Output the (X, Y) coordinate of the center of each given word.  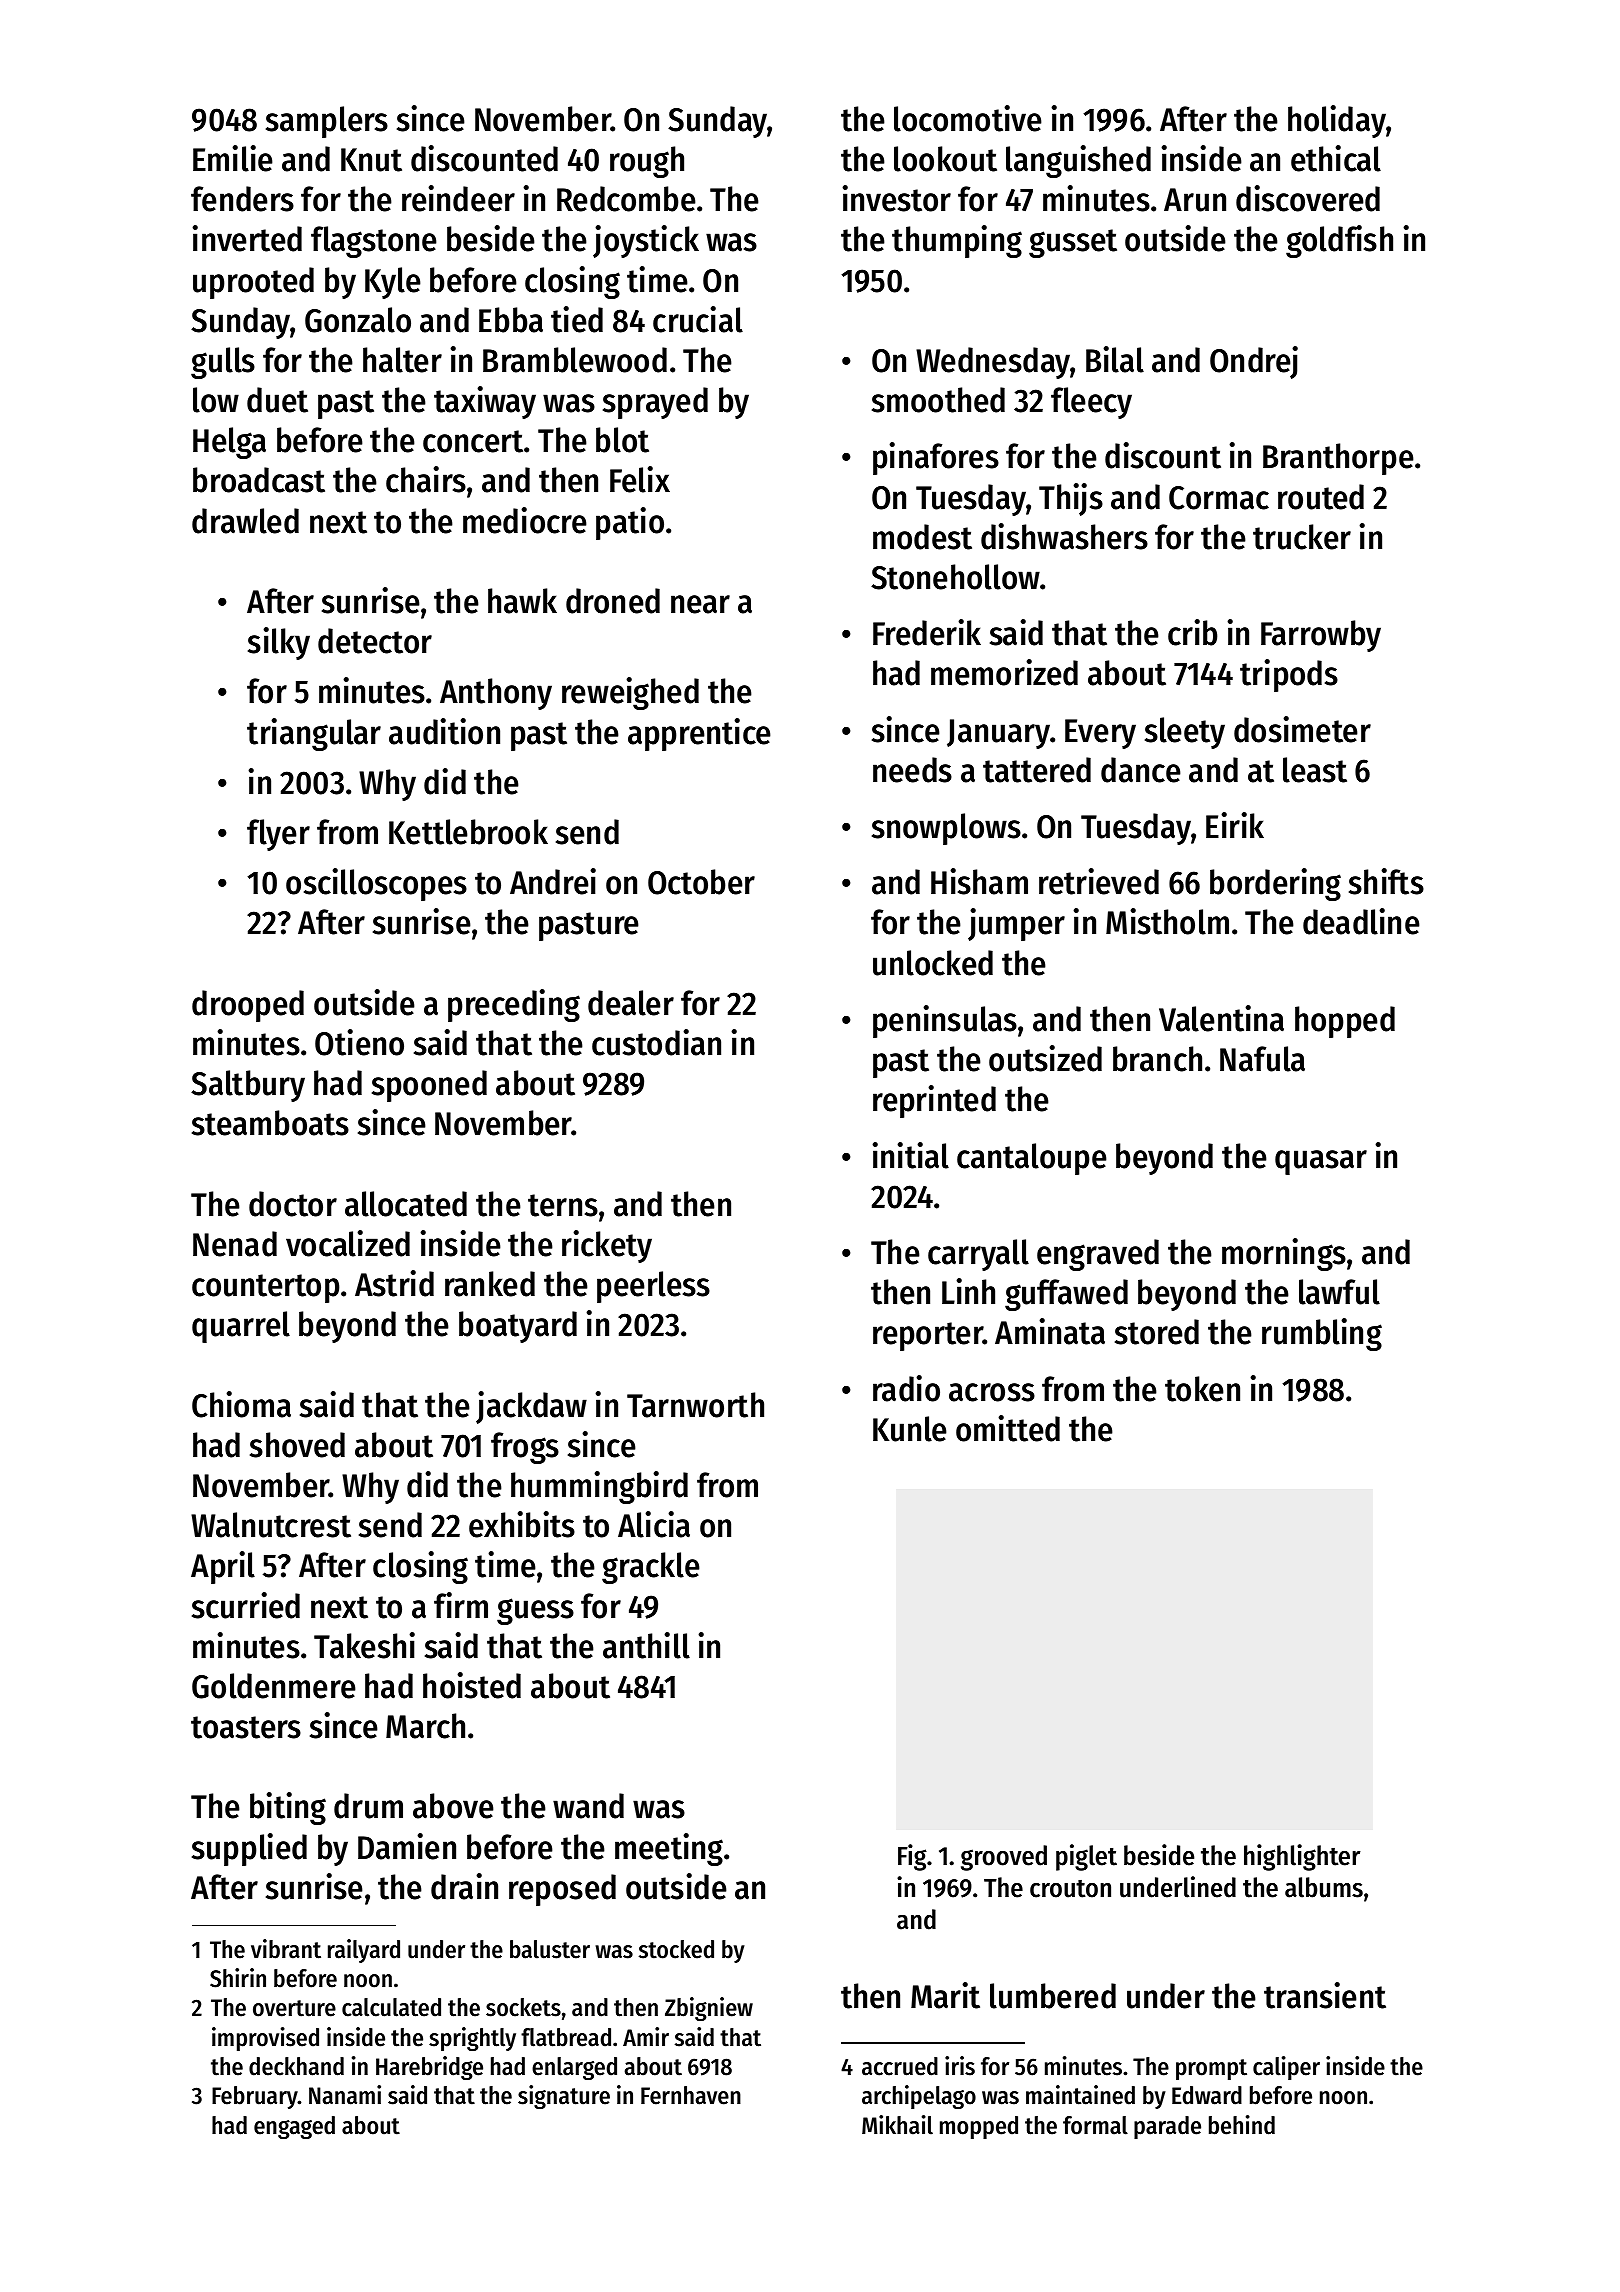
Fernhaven (691, 2095)
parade (1167, 2127)
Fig (912, 1857)
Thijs (1071, 499)
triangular (314, 734)
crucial (698, 319)
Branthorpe (1338, 459)
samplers (327, 122)
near (700, 604)
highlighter (1302, 1857)
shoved (297, 1445)
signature (564, 2097)
